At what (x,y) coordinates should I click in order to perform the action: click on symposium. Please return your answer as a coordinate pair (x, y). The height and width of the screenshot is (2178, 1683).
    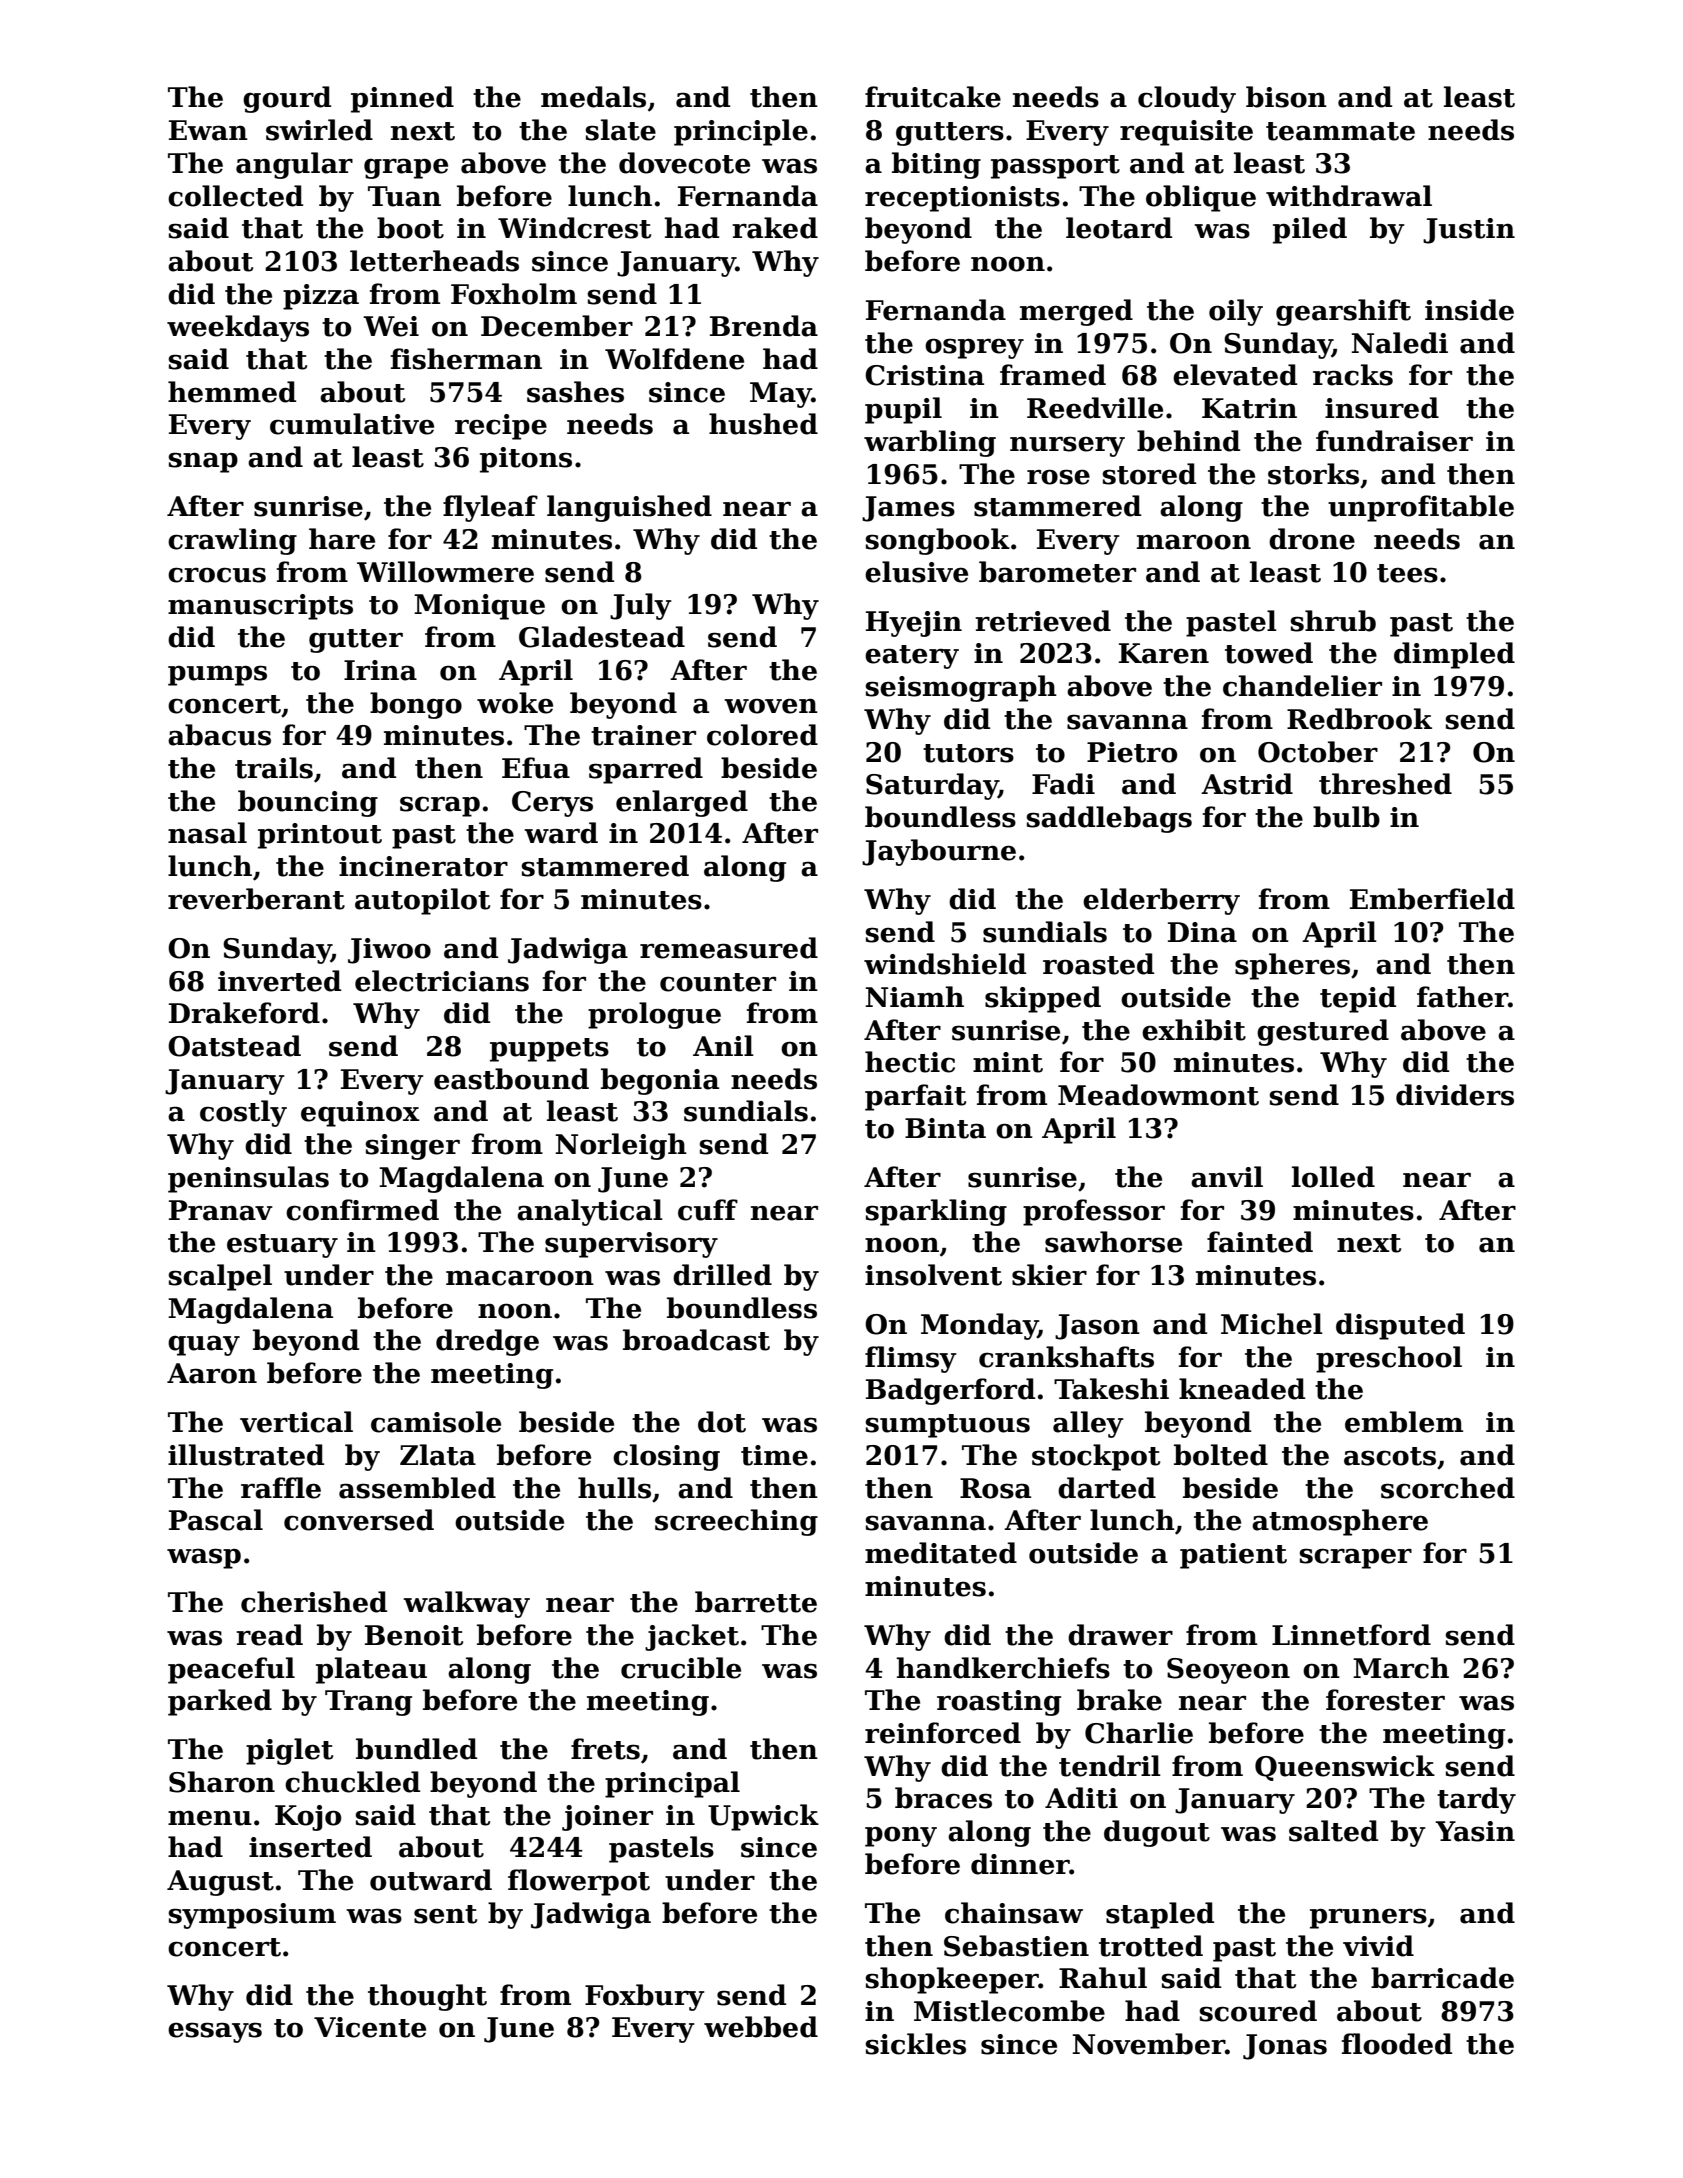
    Looking at the image, I should click on (252, 1916).
